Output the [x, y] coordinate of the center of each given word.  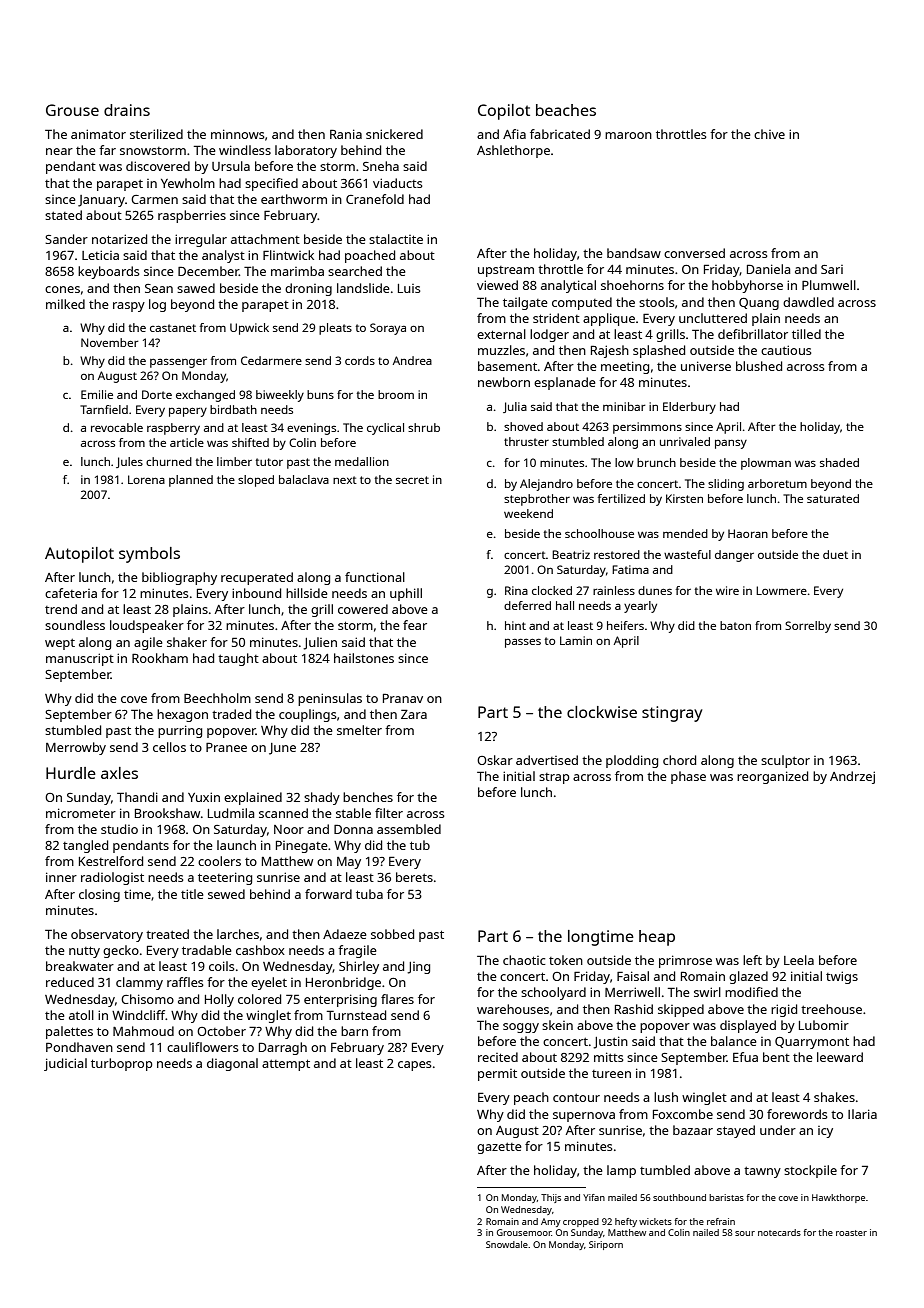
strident [556, 318]
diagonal [232, 1064]
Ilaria [862, 1114]
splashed [659, 351]
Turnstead [356, 1015]
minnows [238, 134]
